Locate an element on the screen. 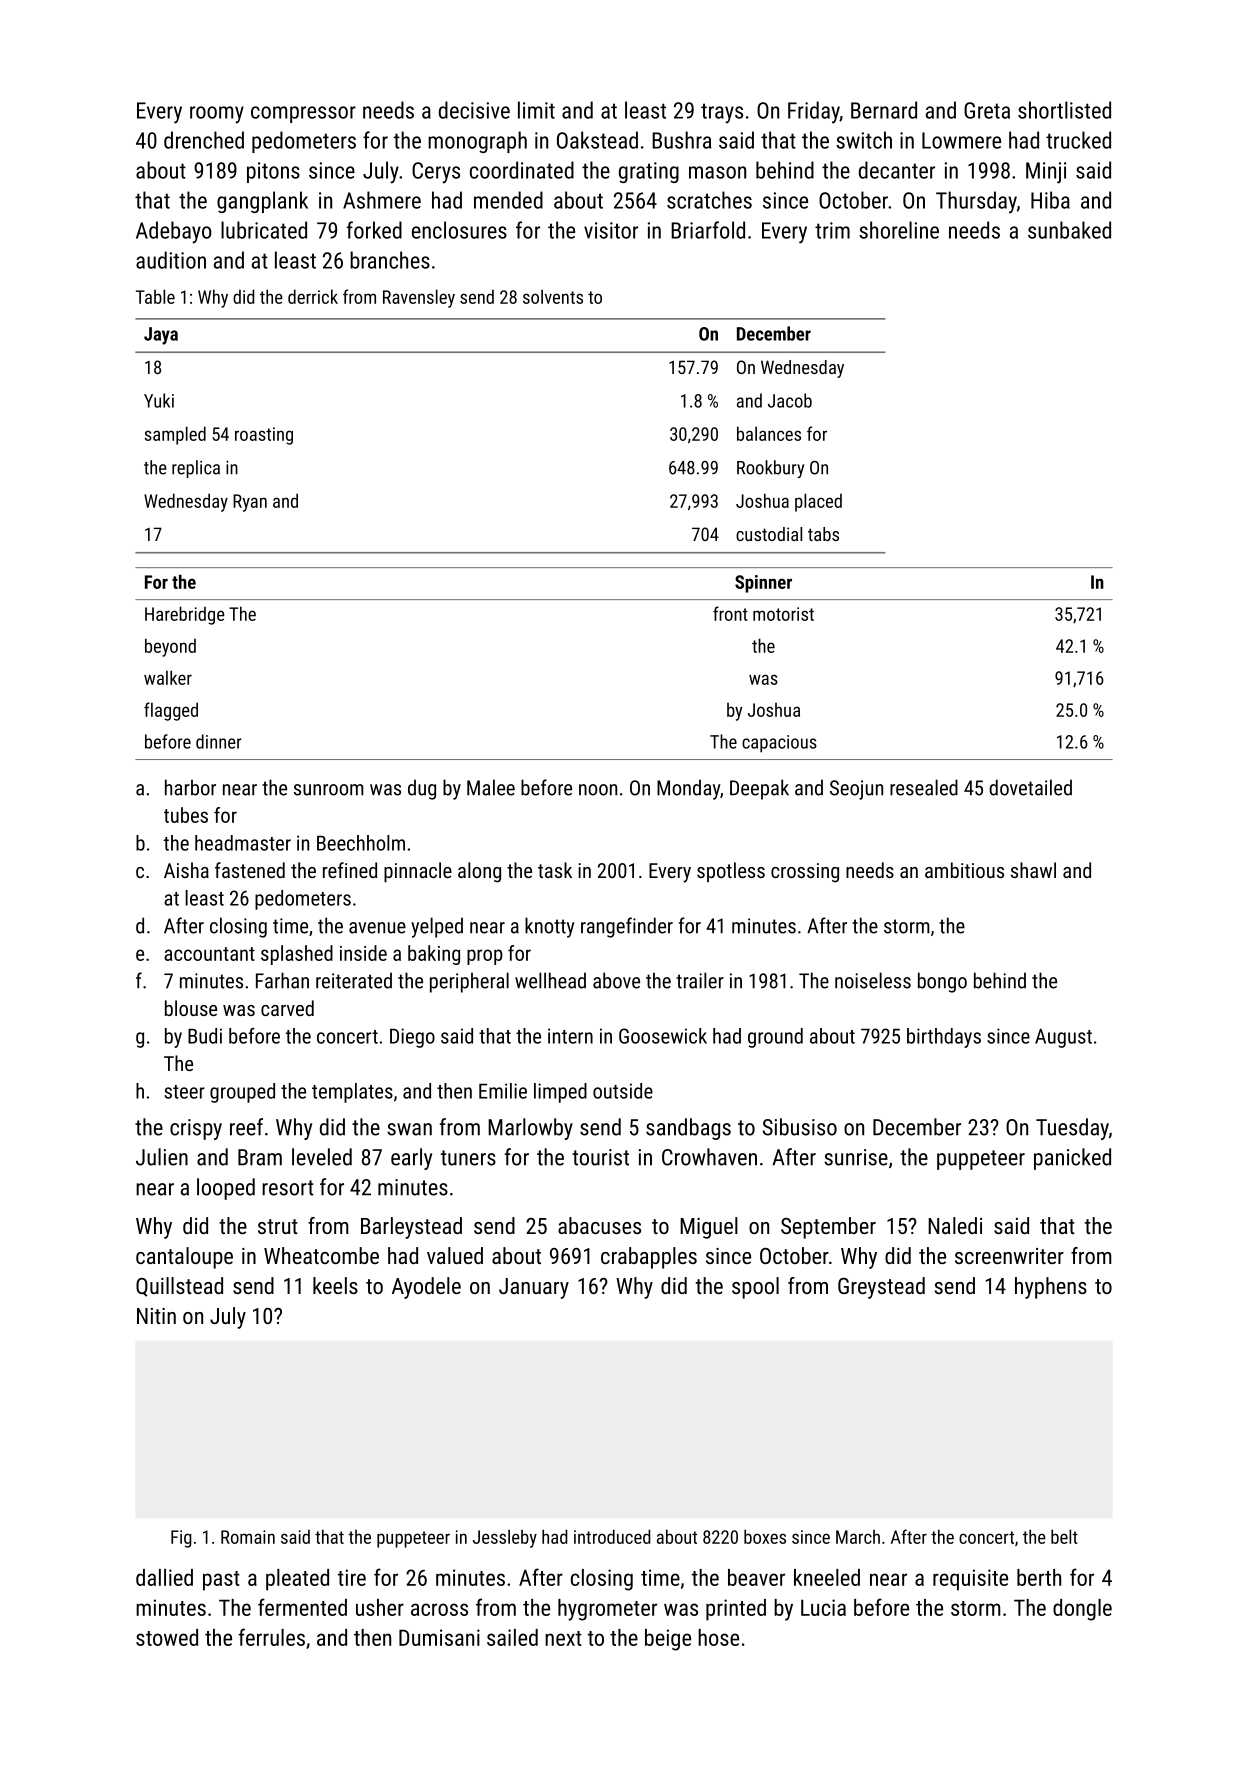 The height and width of the screenshot is (1765, 1248). task is located at coordinates (555, 870).
